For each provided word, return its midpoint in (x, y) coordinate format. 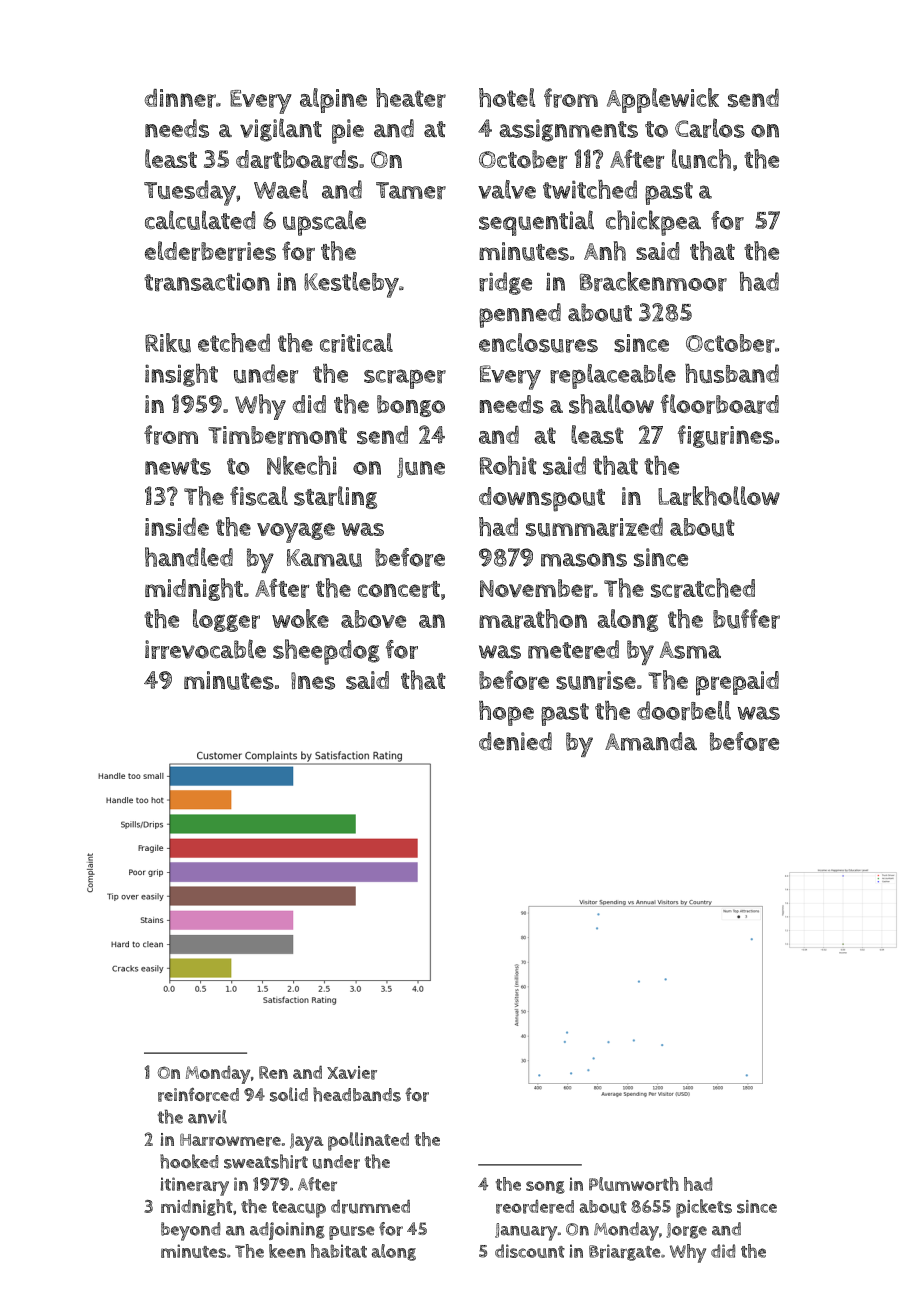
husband (732, 373)
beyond (190, 1231)
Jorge (686, 1231)
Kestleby (351, 285)
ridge (505, 283)
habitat (339, 1251)
